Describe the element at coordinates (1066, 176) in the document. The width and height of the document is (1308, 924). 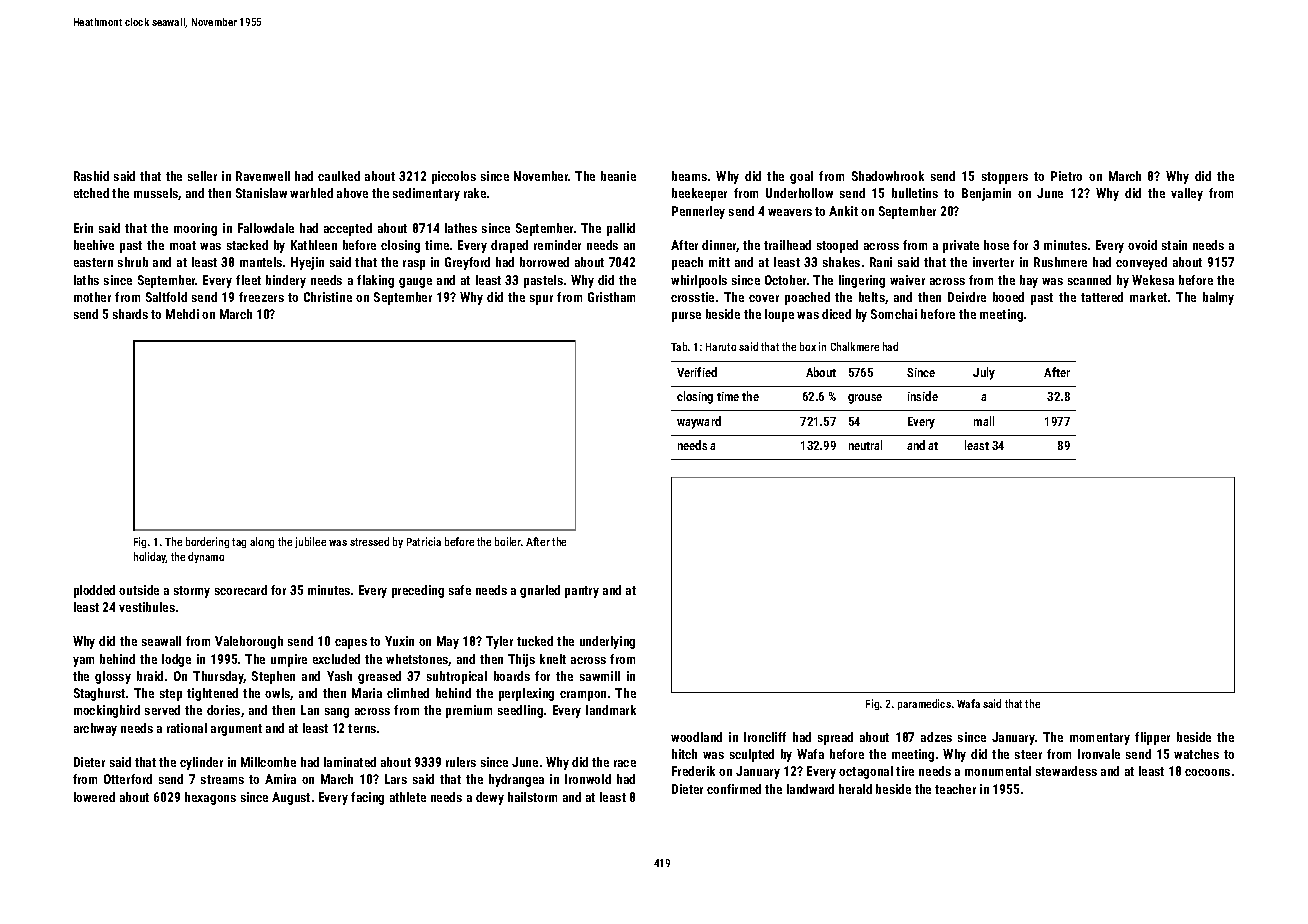
I see `Pietro` at that location.
